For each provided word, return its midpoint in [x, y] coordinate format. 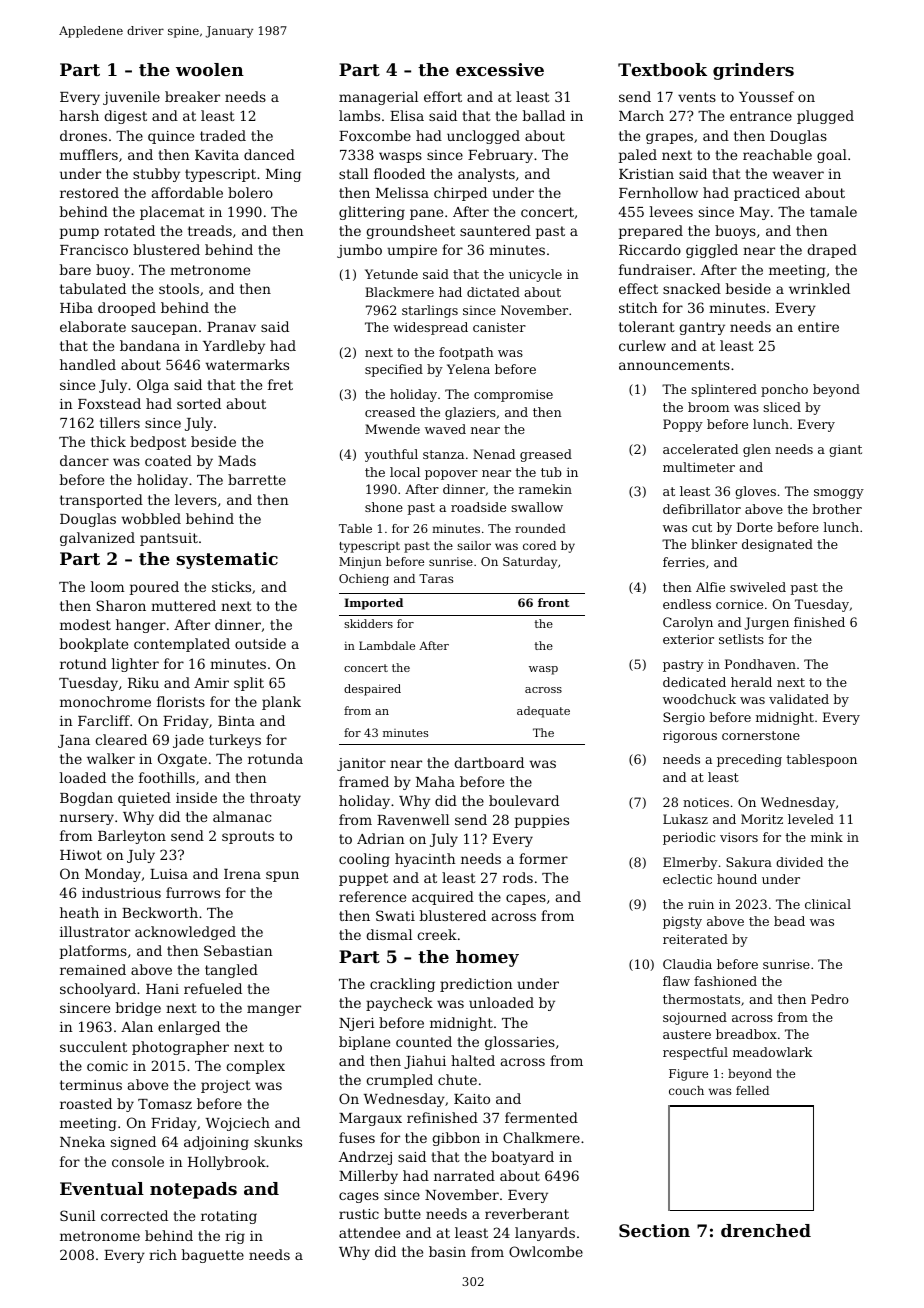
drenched [766, 1230]
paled [638, 156]
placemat [172, 213]
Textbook [662, 69]
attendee [369, 1232]
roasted [86, 1103]
